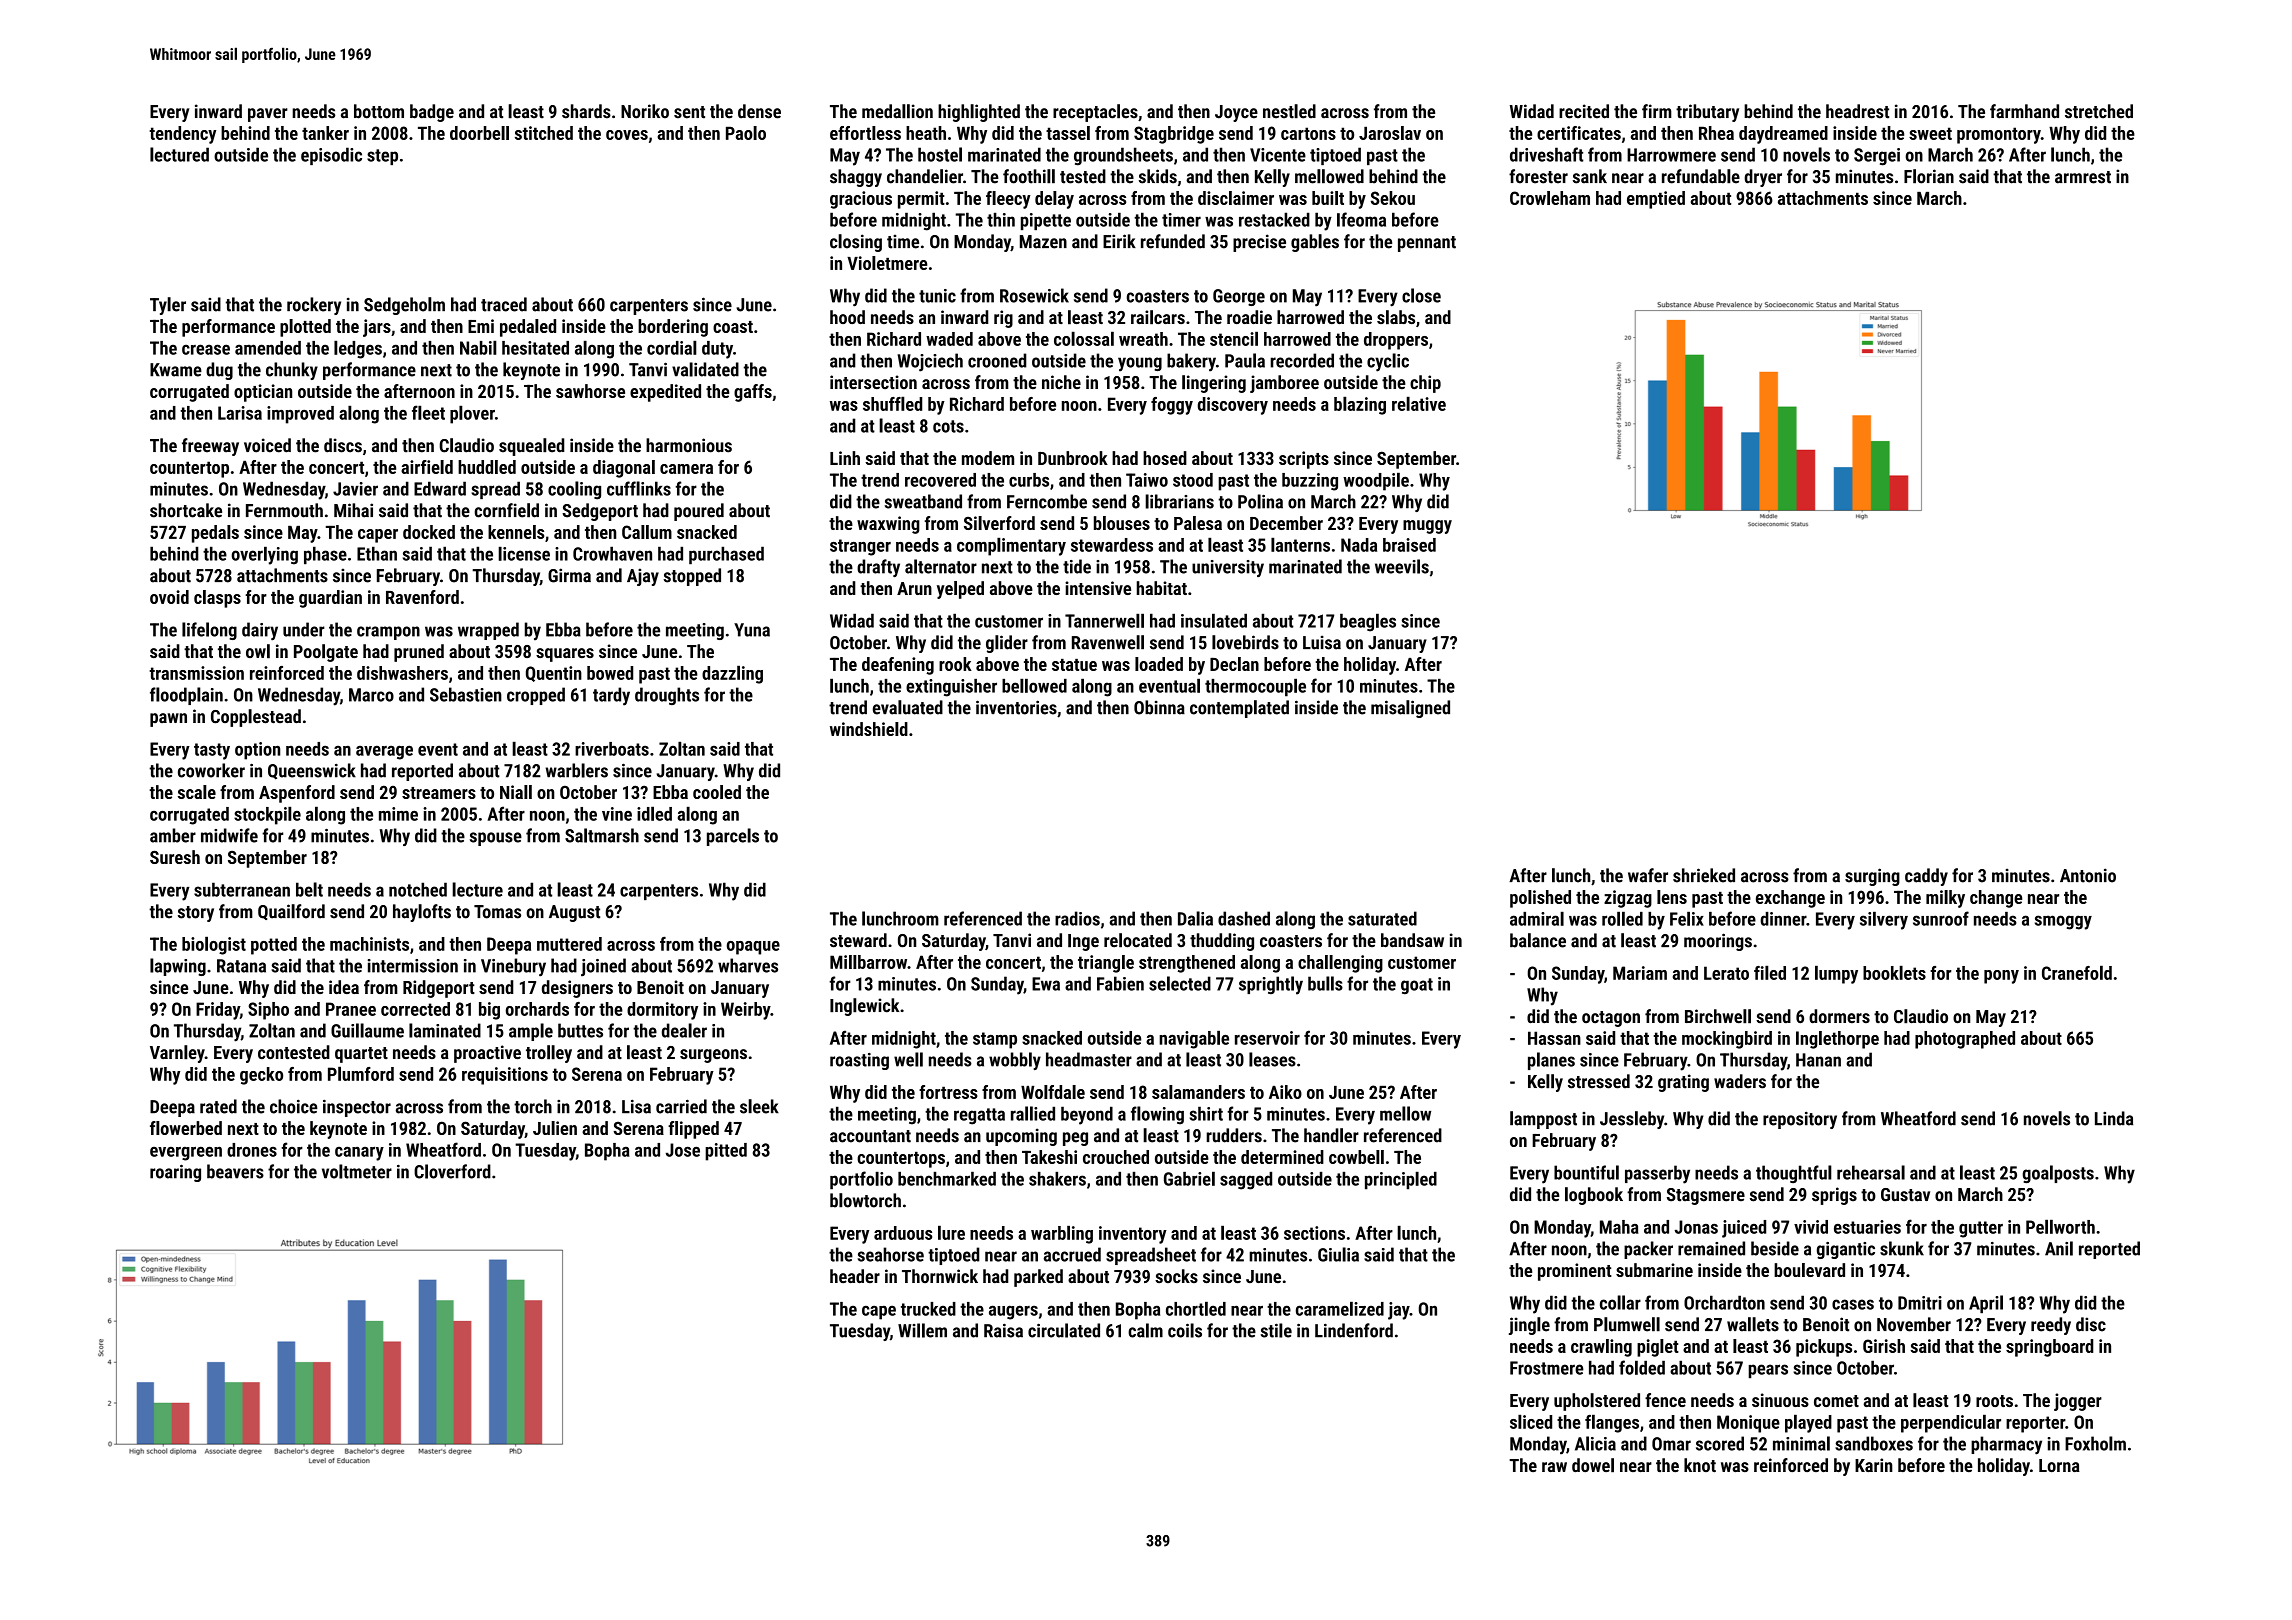  Describe the element at coordinates (1001, 219) in the image. I see `thin` at that location.
